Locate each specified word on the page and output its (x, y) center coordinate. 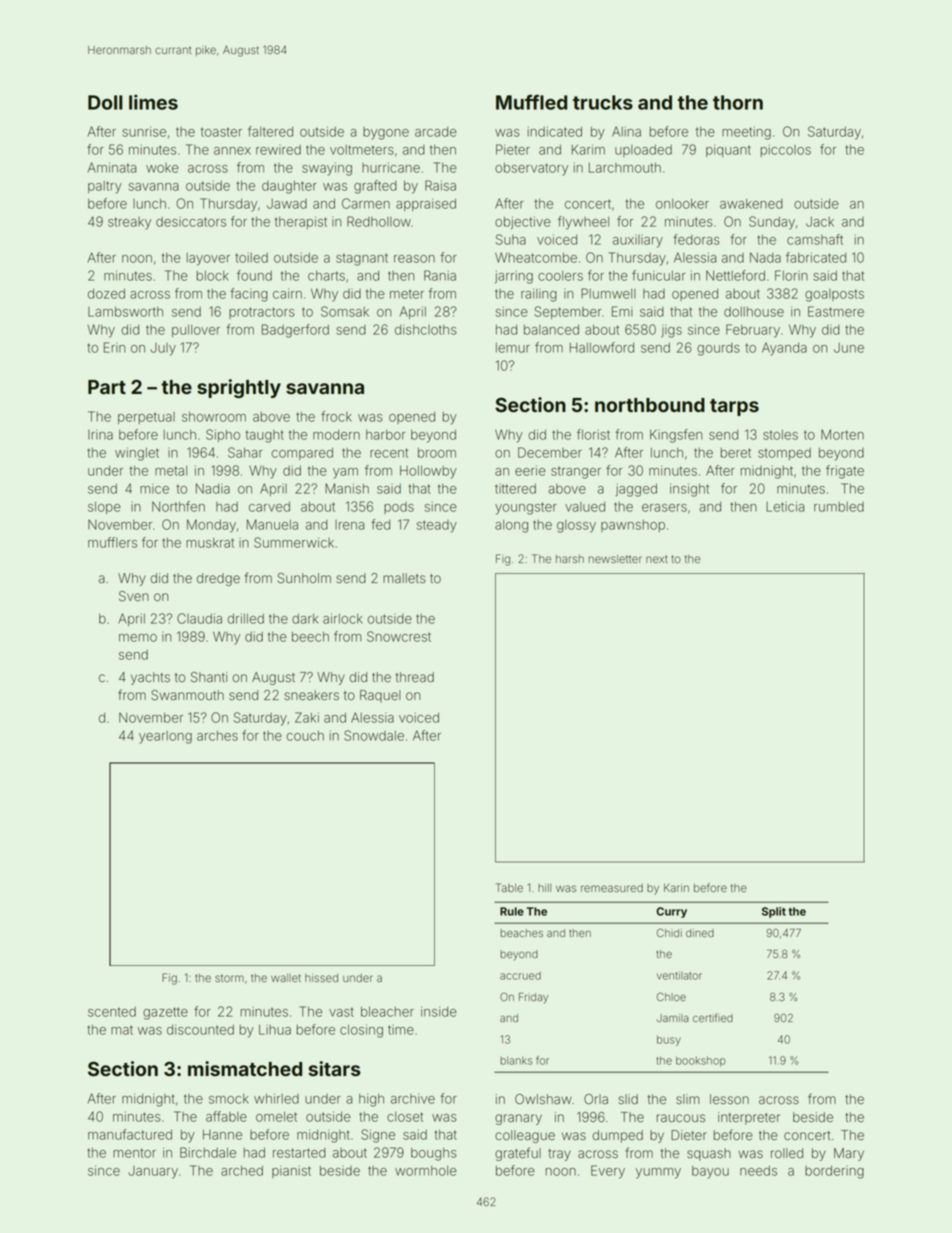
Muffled (531, 102)
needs (758, 1171)
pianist (291, 1171)
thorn (738, 102)
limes (153, 102)
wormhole (426, 1171)
